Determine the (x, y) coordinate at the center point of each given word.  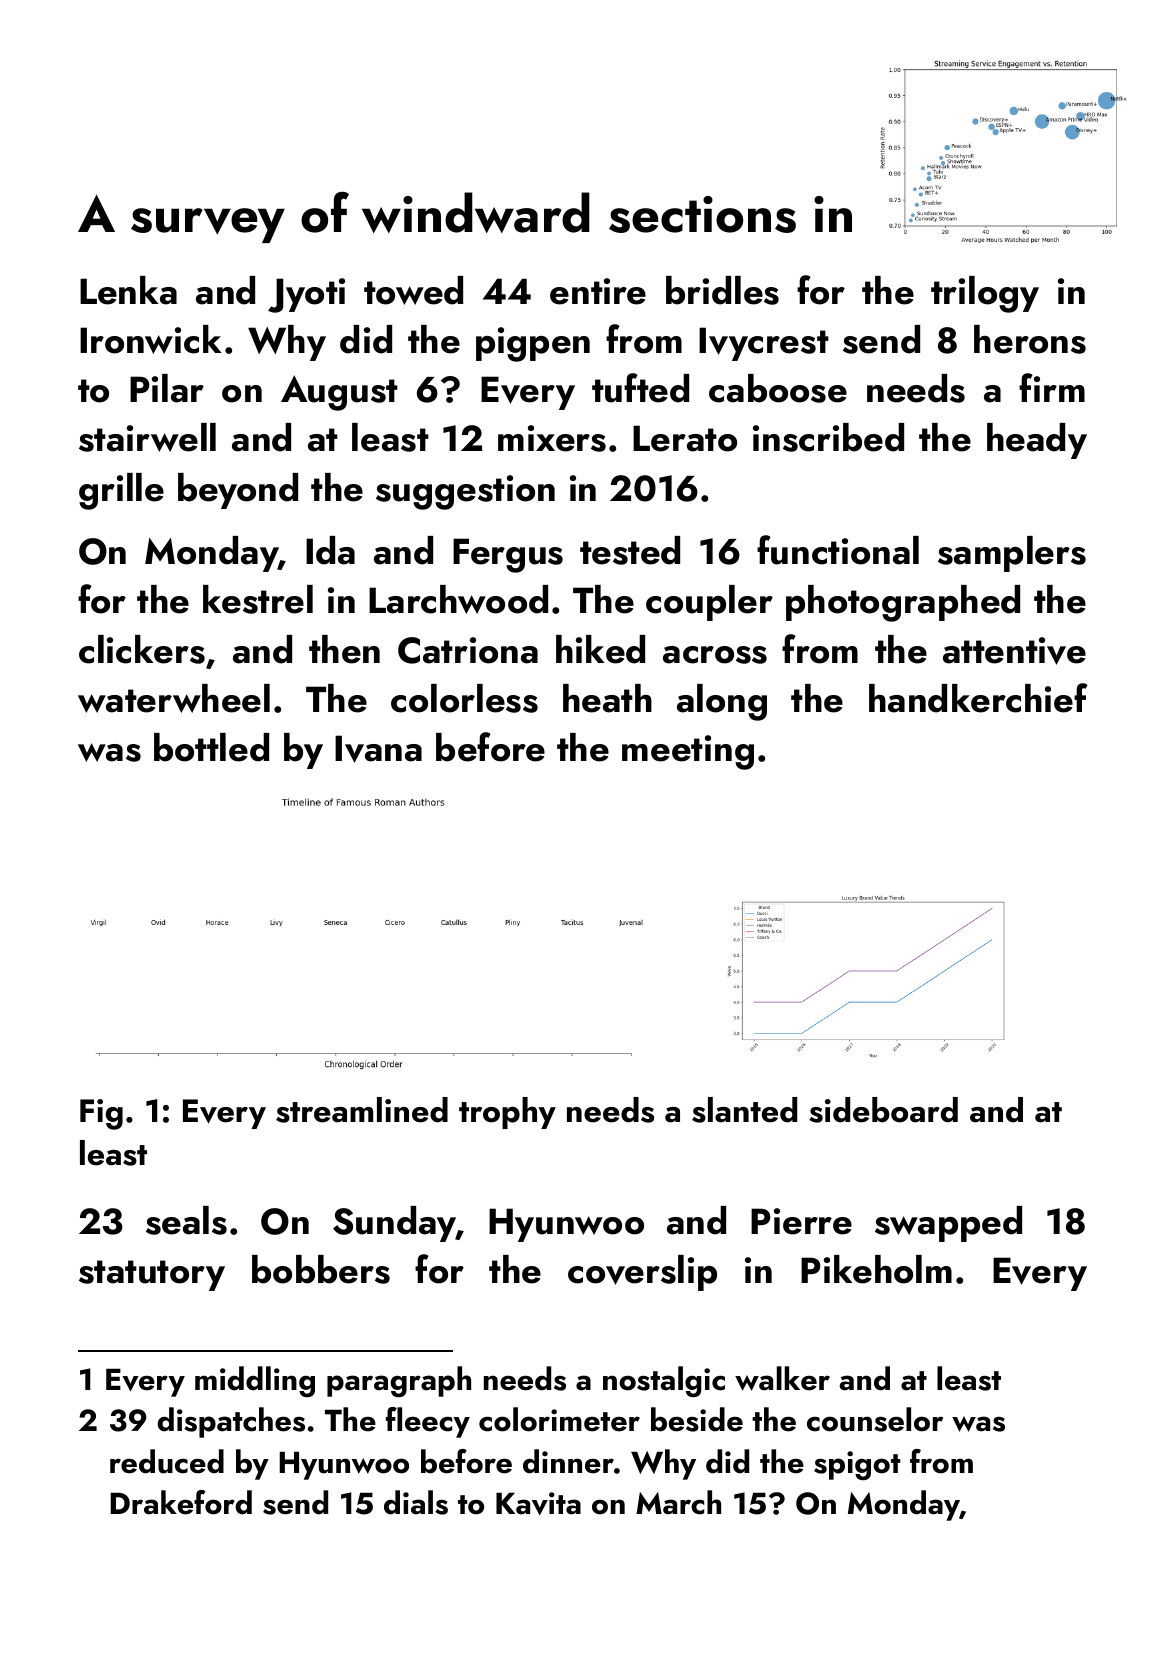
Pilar (167, 388)
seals (186, 1220)
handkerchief (978, 698)
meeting (688, 752)
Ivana (378, 749)
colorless (464, 698)
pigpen (533, 344)
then (344, 649)
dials (416, 1502)
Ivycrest (764, 344)
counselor (875, 1419)
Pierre (801, 1221)
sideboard (883, 1110)
